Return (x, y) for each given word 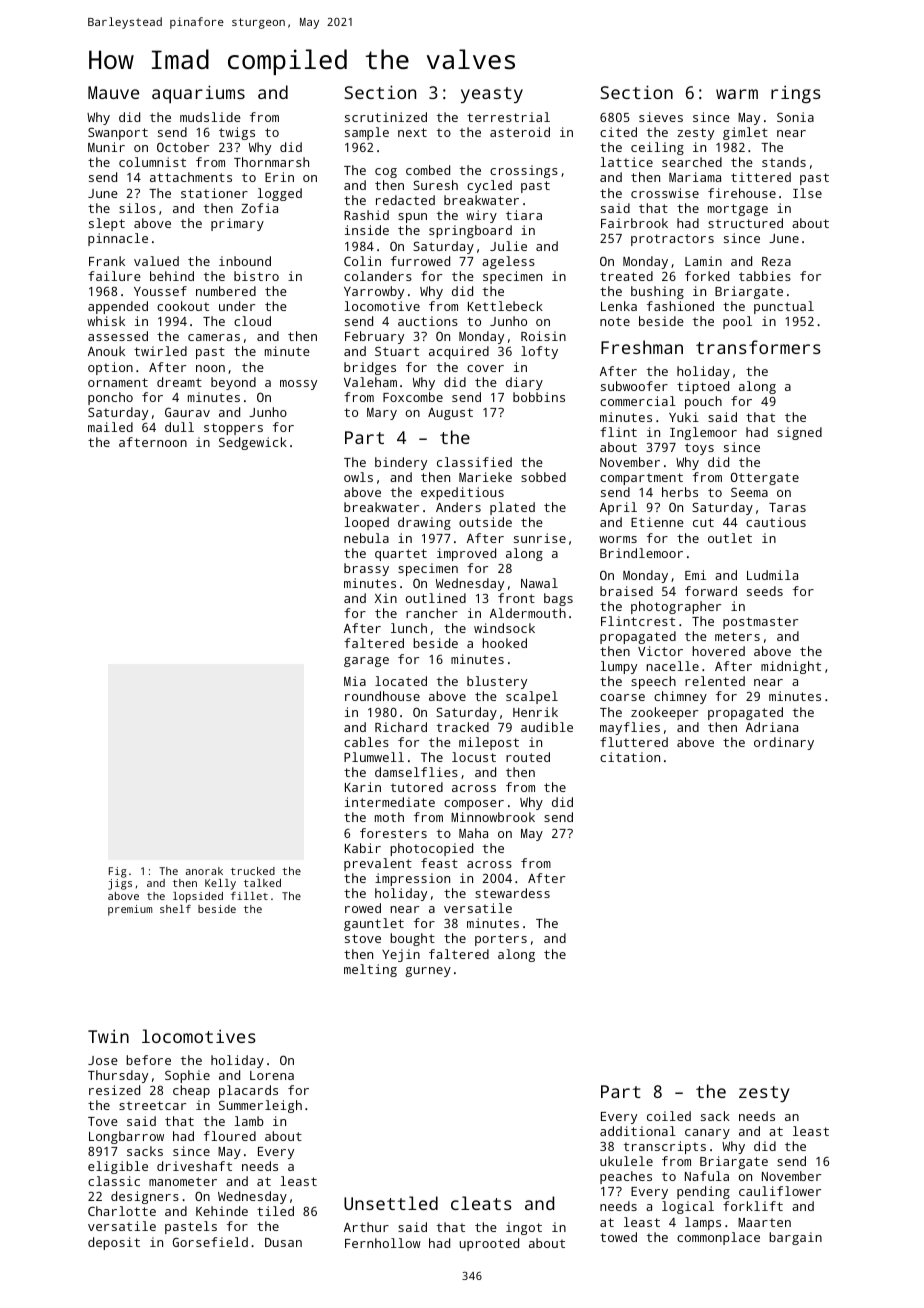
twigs (237, 133)
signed (799, 433)
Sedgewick (253, 443)
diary (524, 383)
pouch (703, 402)
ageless (508, 262)
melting (370, 970)
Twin (108, 1036)
